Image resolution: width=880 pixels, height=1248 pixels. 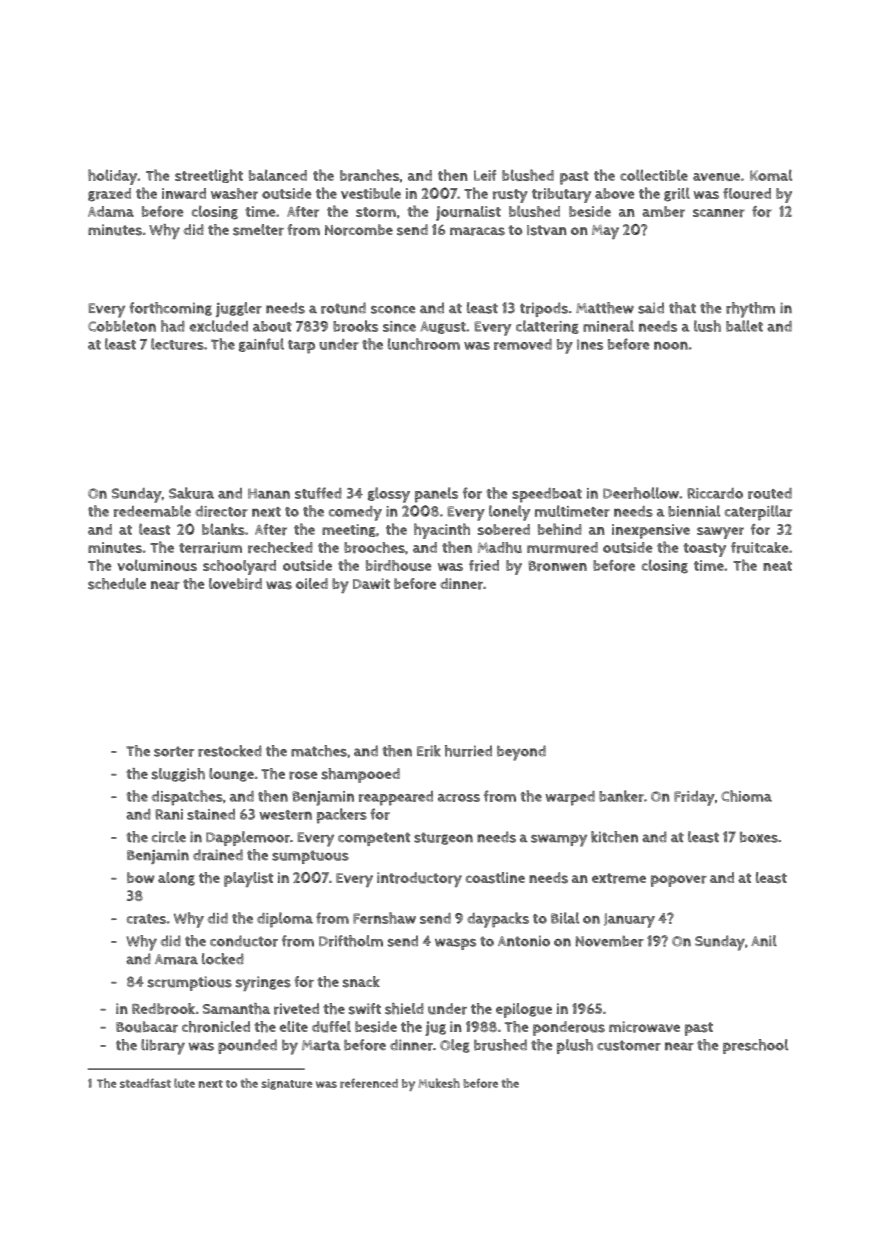 What do you see at coordinates (261, 345) in the screenshot?
I see `gainful` at bounding box center [261, 345].
